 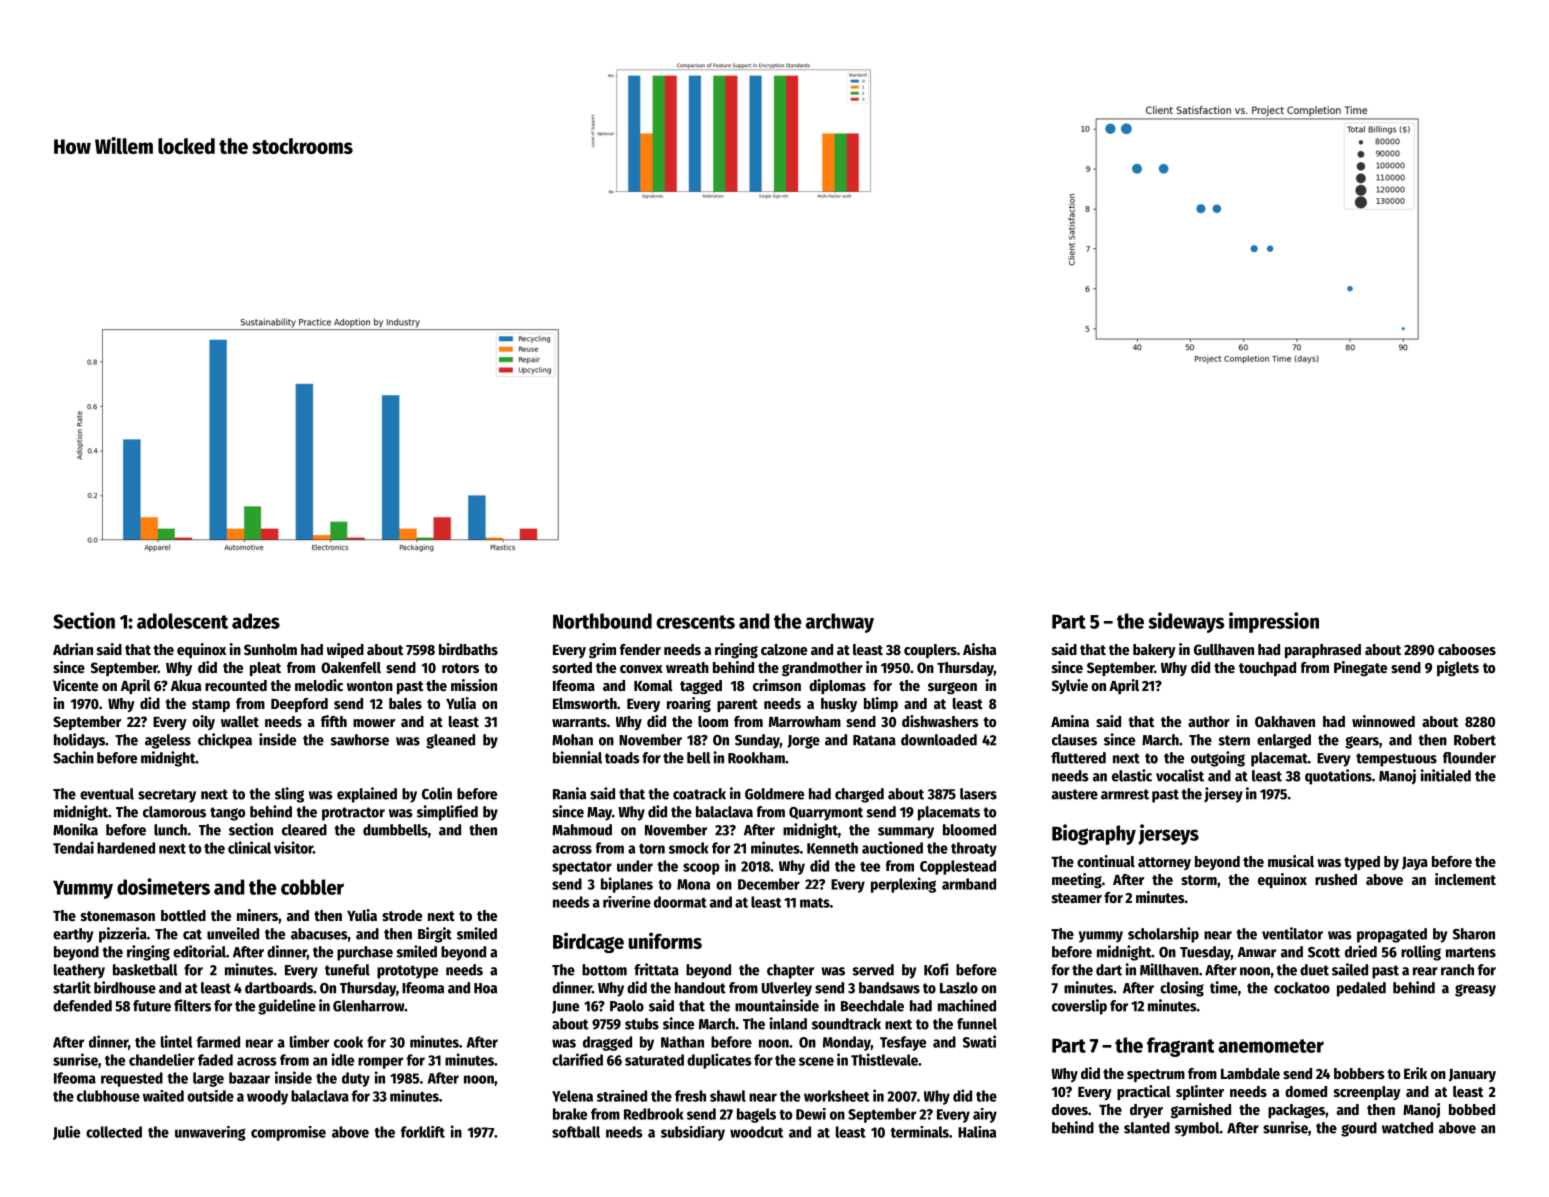 I want to click on impression, so click(x=1274, y=622).
